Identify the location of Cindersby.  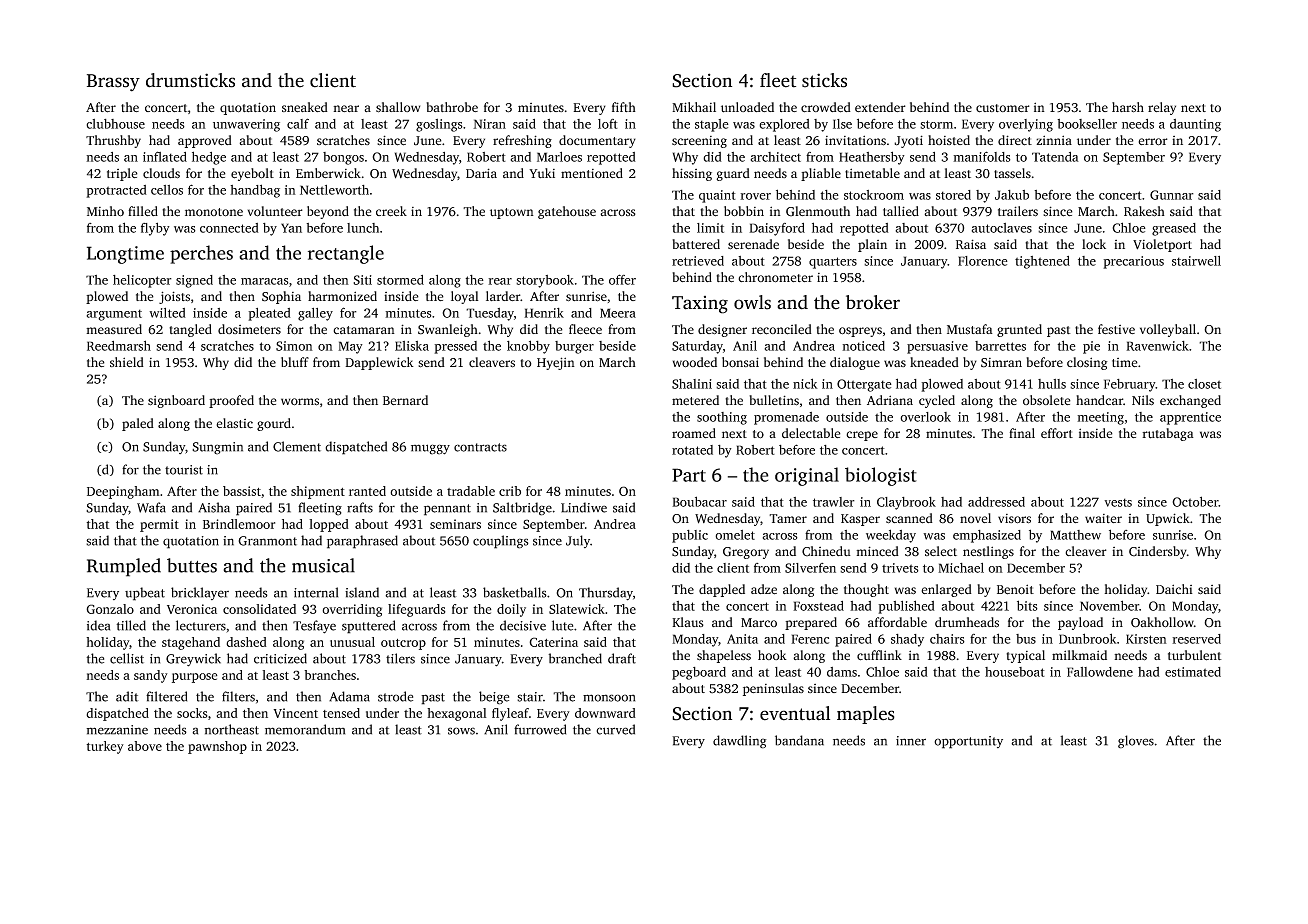
(1158, 552).
